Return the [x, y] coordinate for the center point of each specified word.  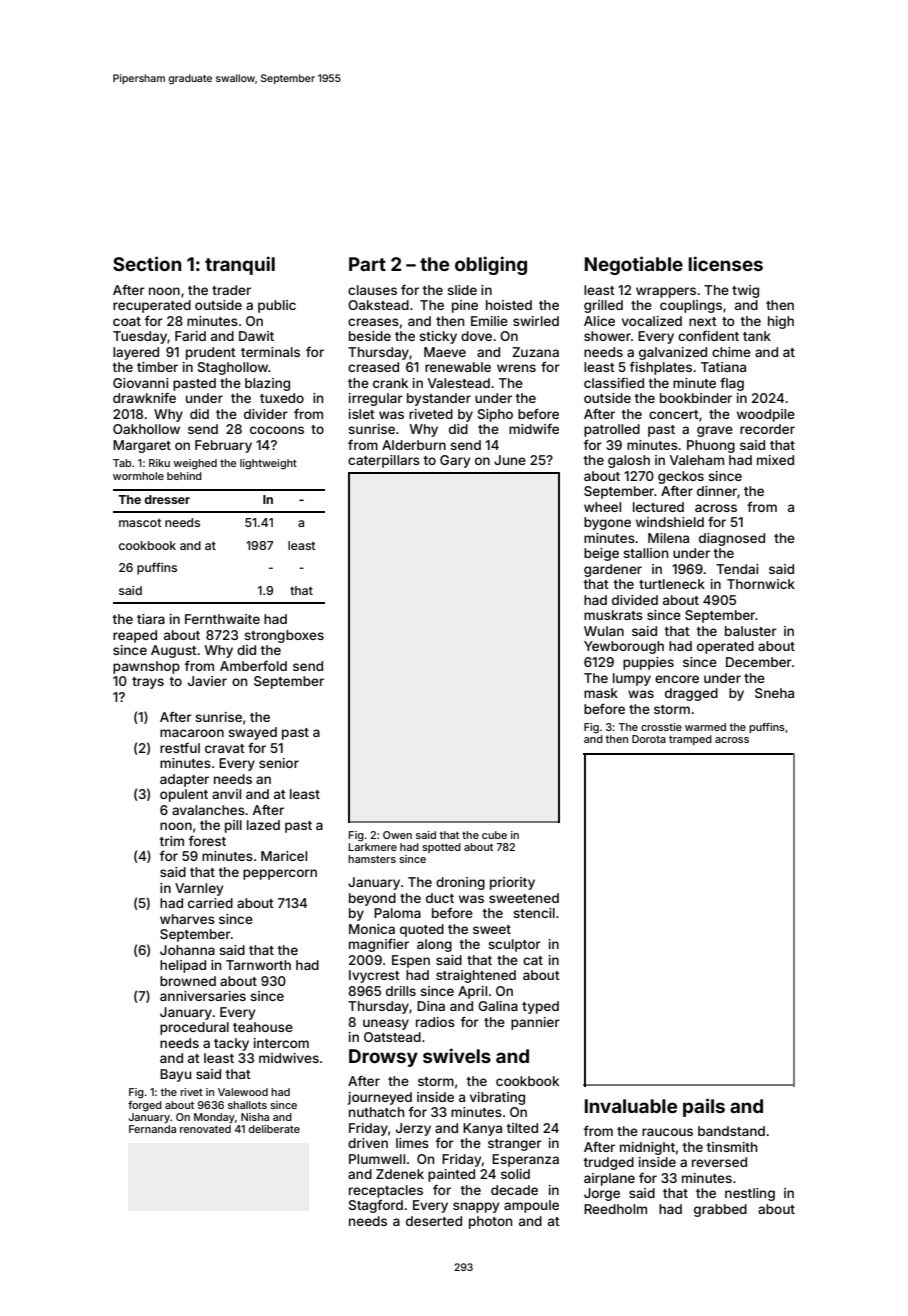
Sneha [774, 693]
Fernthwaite [222, 619]
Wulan [604, 631]
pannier [535, 1023]
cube [494, 835]
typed [540, 1007]
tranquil [240, 265]
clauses [372, 290]
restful [180, 748]
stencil [534, 913]
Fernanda [152, 1129]
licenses [725, 263]
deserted [434, 1221]
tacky [231, 1044]
